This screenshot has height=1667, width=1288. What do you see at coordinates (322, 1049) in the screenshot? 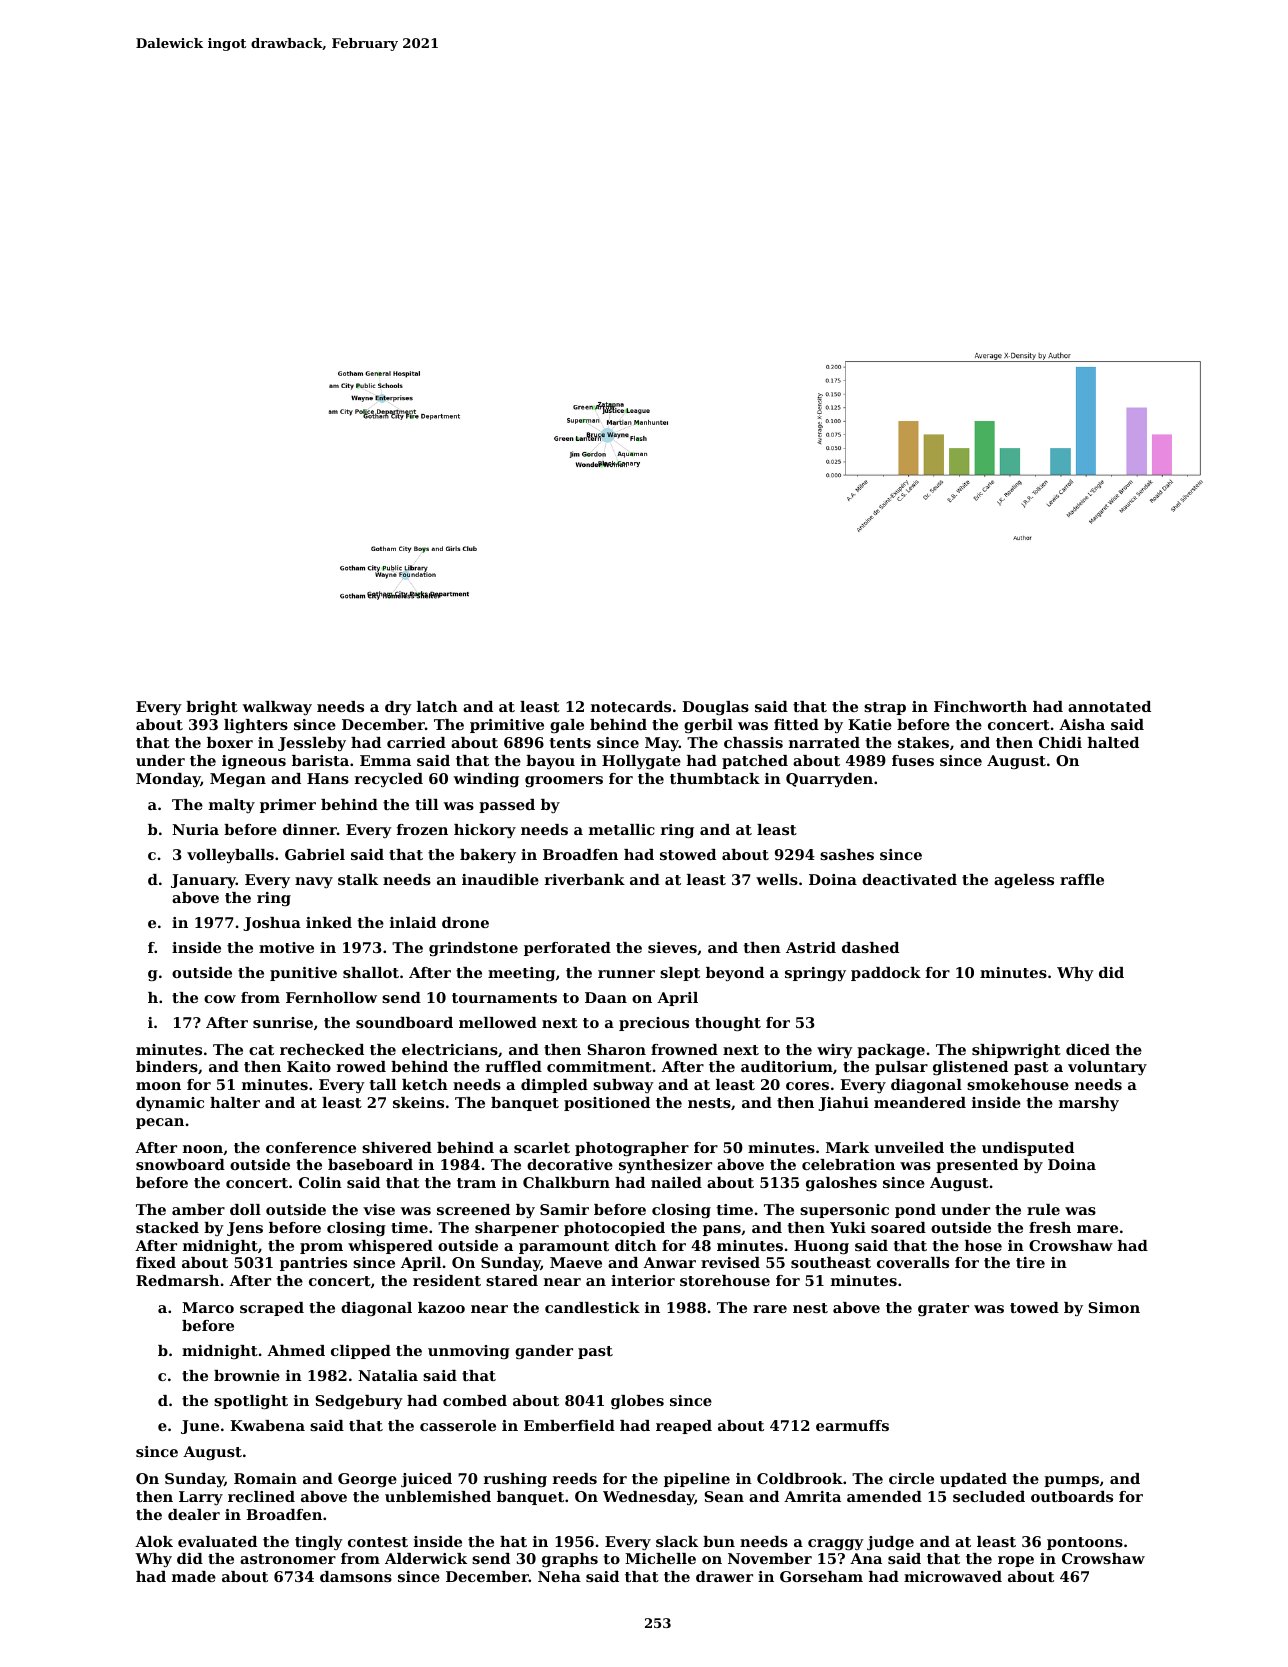
I see `rechecked` at bounding box center [322, 1049].
